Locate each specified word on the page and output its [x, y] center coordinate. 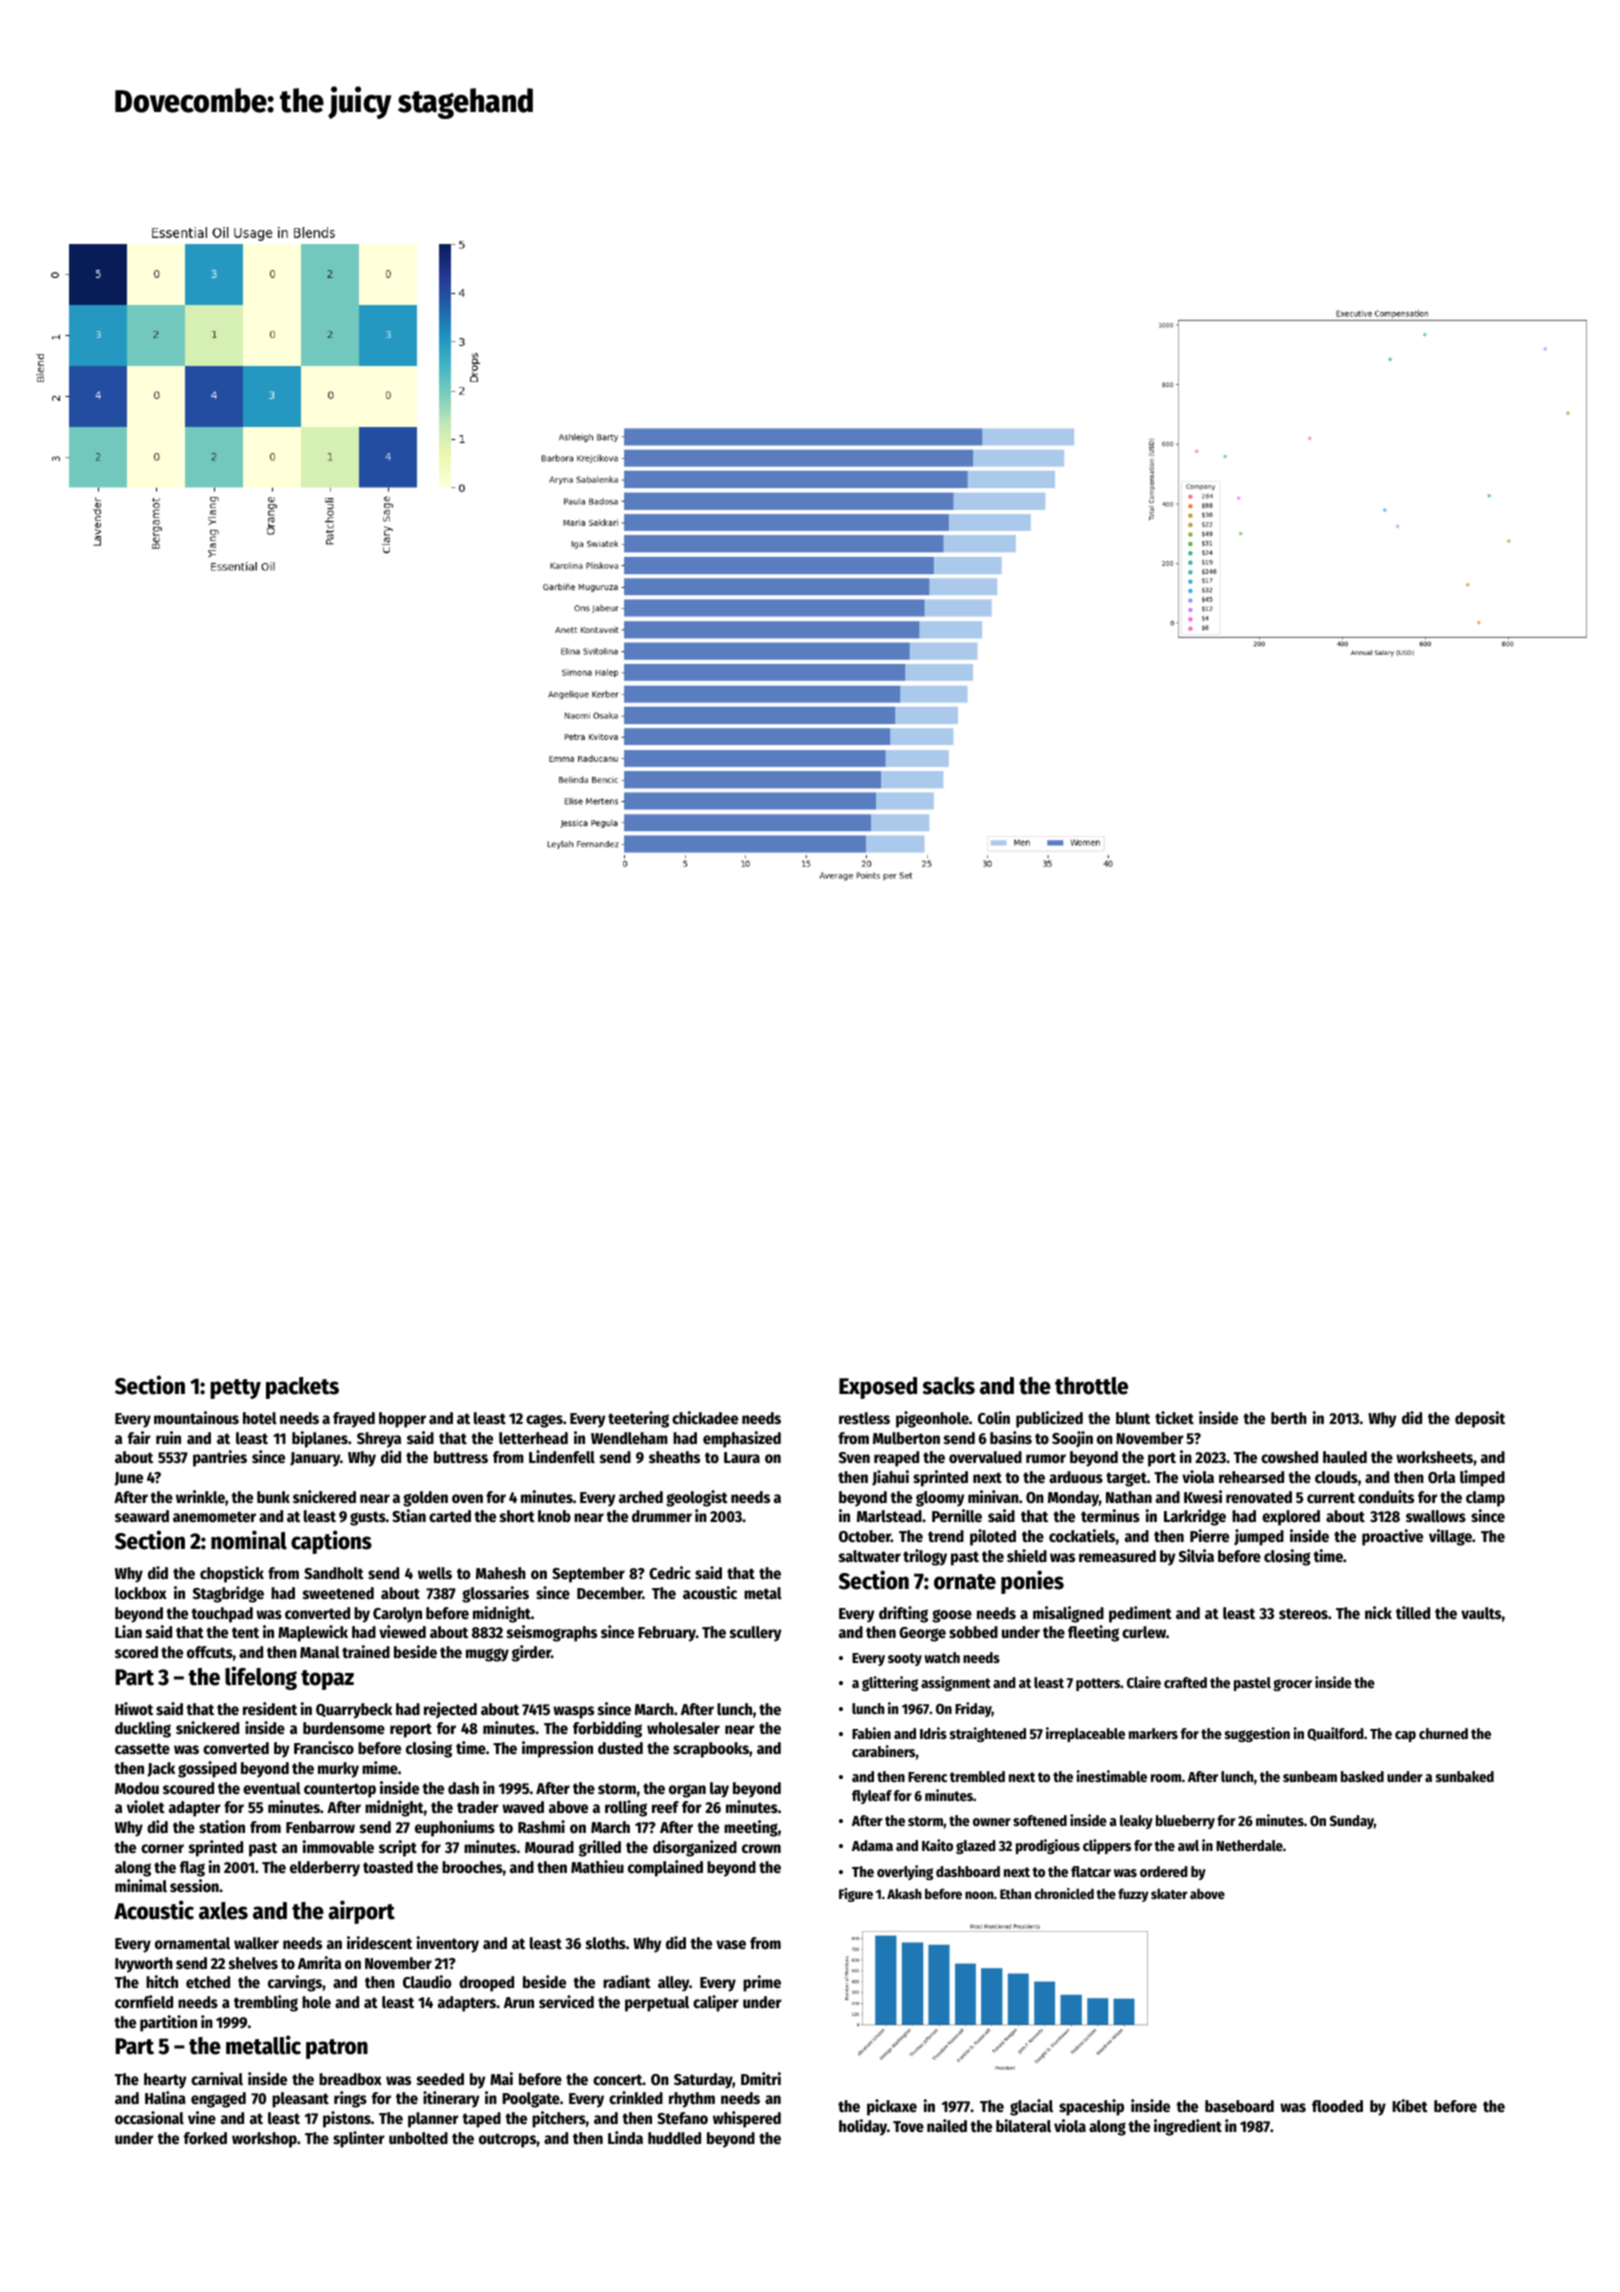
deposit [1480, 1419]
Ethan [1015, 1894]
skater [1169, 1893]
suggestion [1257, 1734]
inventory [448, 1944]
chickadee [705, 1418]
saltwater [870, 1556]
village [1450, 1537]
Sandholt [334, 1573]
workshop [264, 2140]
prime [762, 1983]
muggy [487, 1655]
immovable [338, 1847]
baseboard [1239, 2106]
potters [1098, 1684]
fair [139, 1437]
